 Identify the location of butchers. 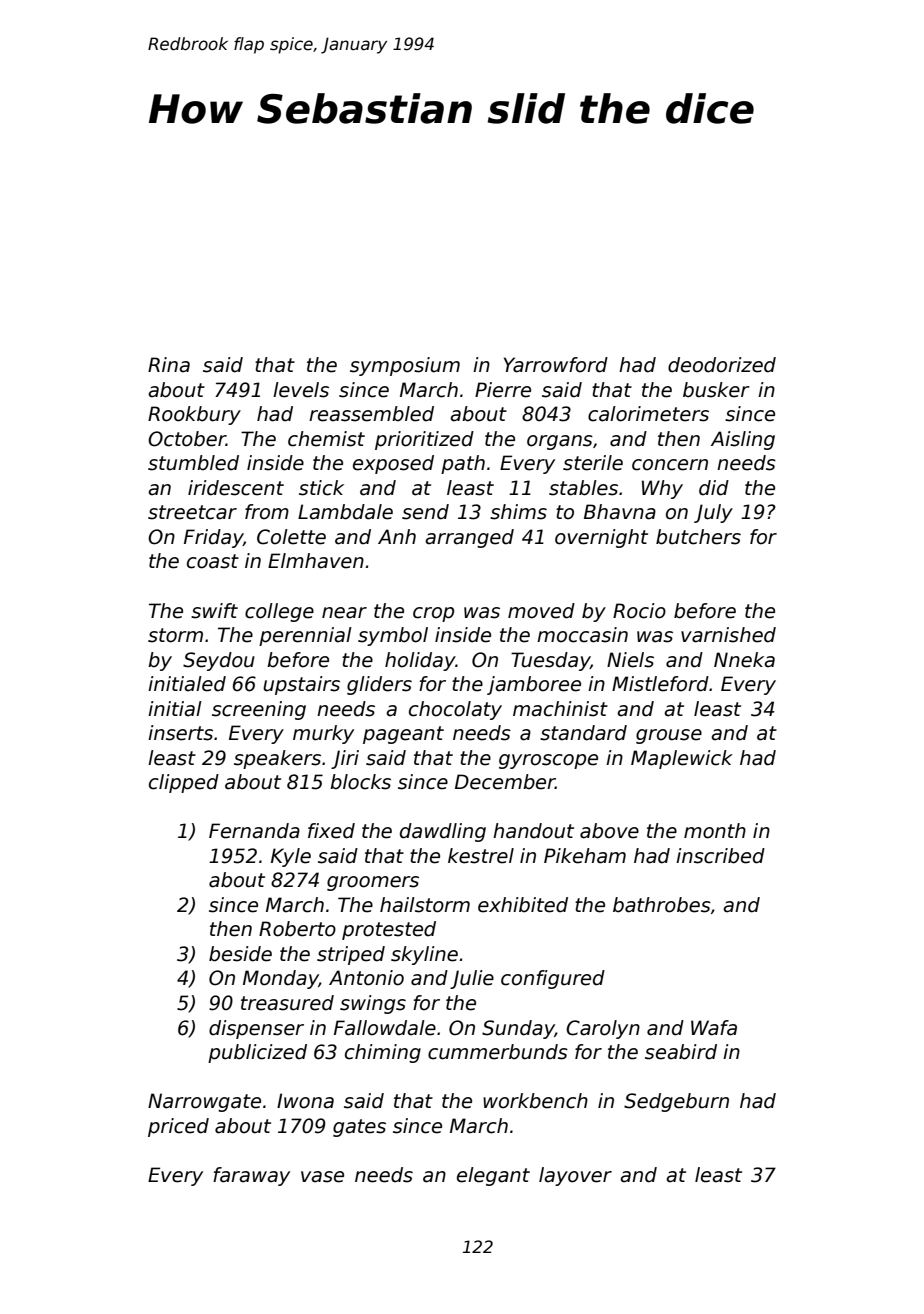
(698, 537).
